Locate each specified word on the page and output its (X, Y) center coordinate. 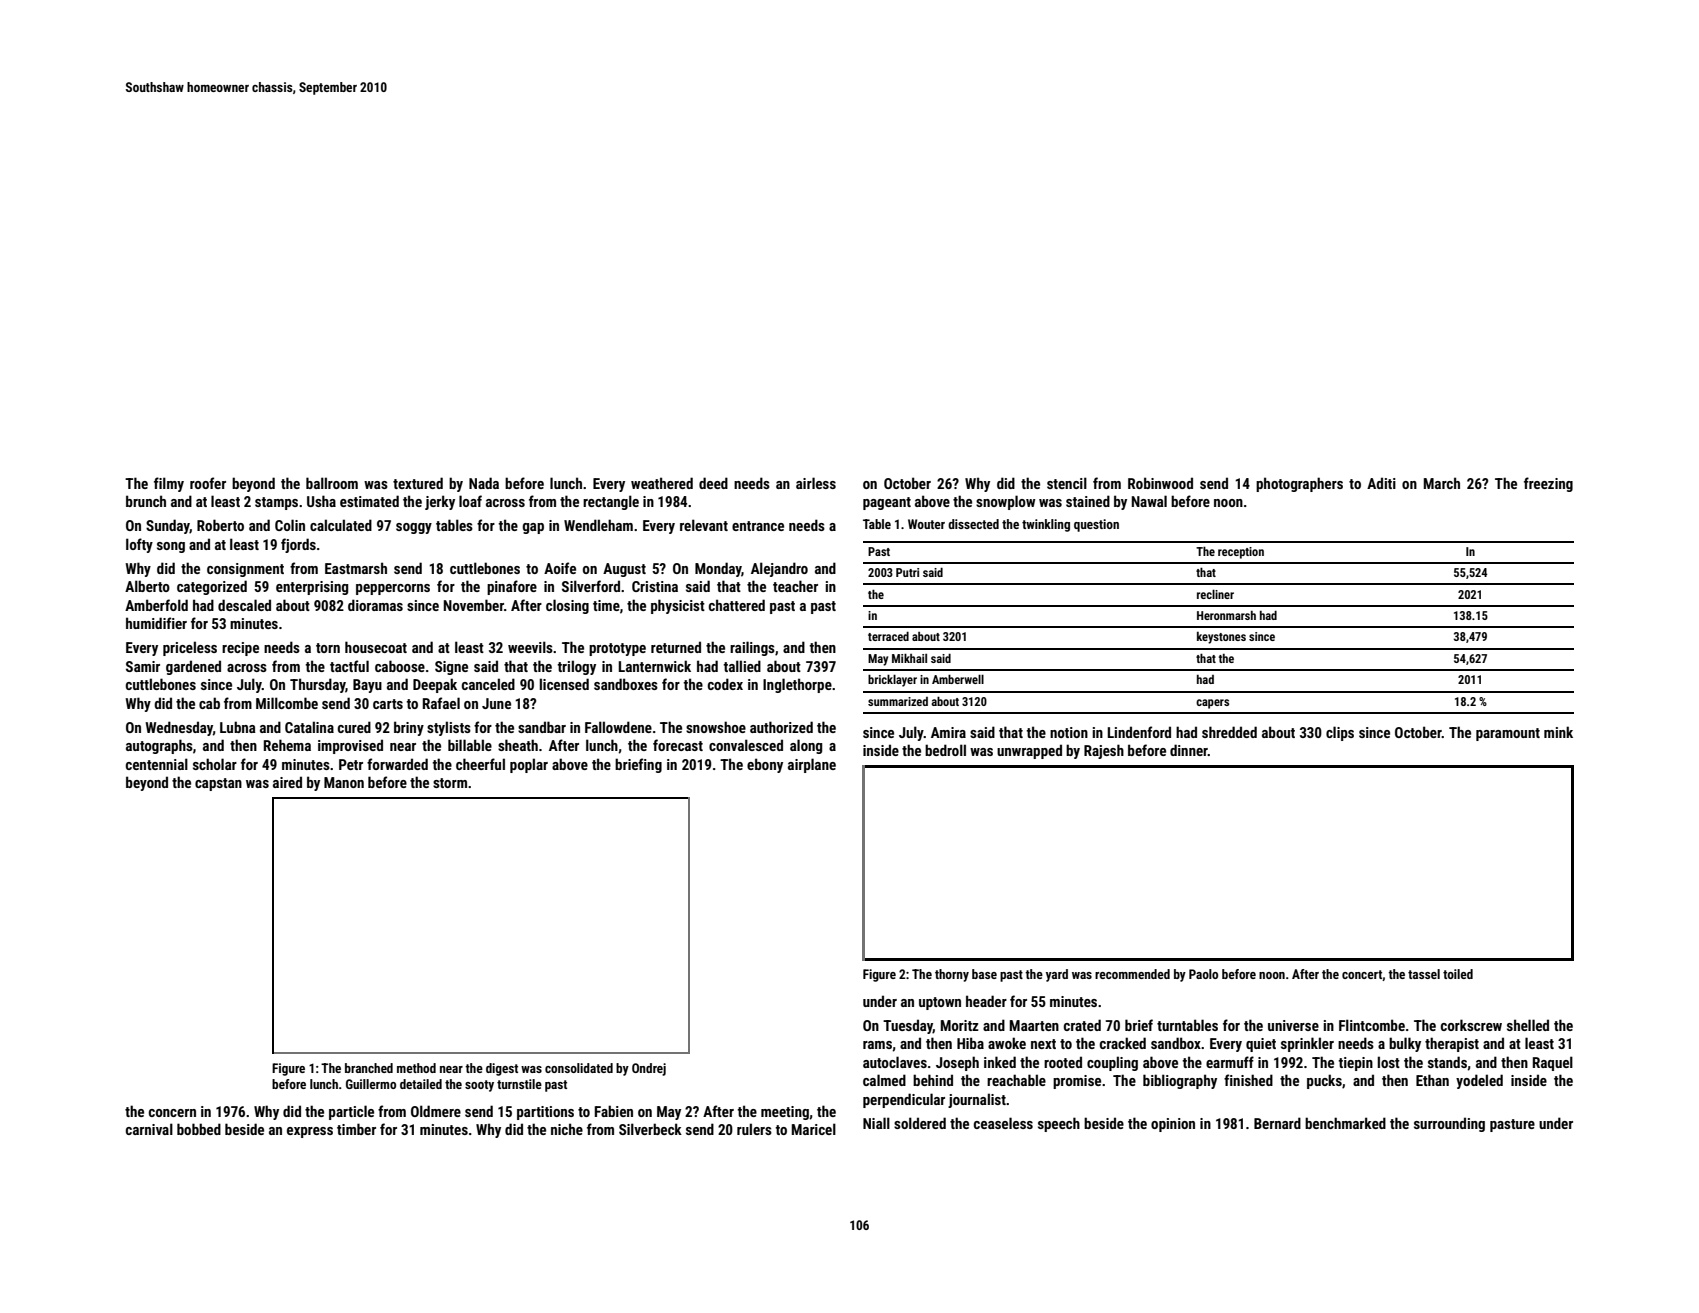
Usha (321, 501)
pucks (1324, 1081)
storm (450, 783)
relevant (704, 525)
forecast (678, 745)
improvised (350, 746)
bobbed (199, 1129)
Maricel (814, 1129)
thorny (952, 975)
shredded (1229, 732)
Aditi (1381, 483)
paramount (1508, 734)
